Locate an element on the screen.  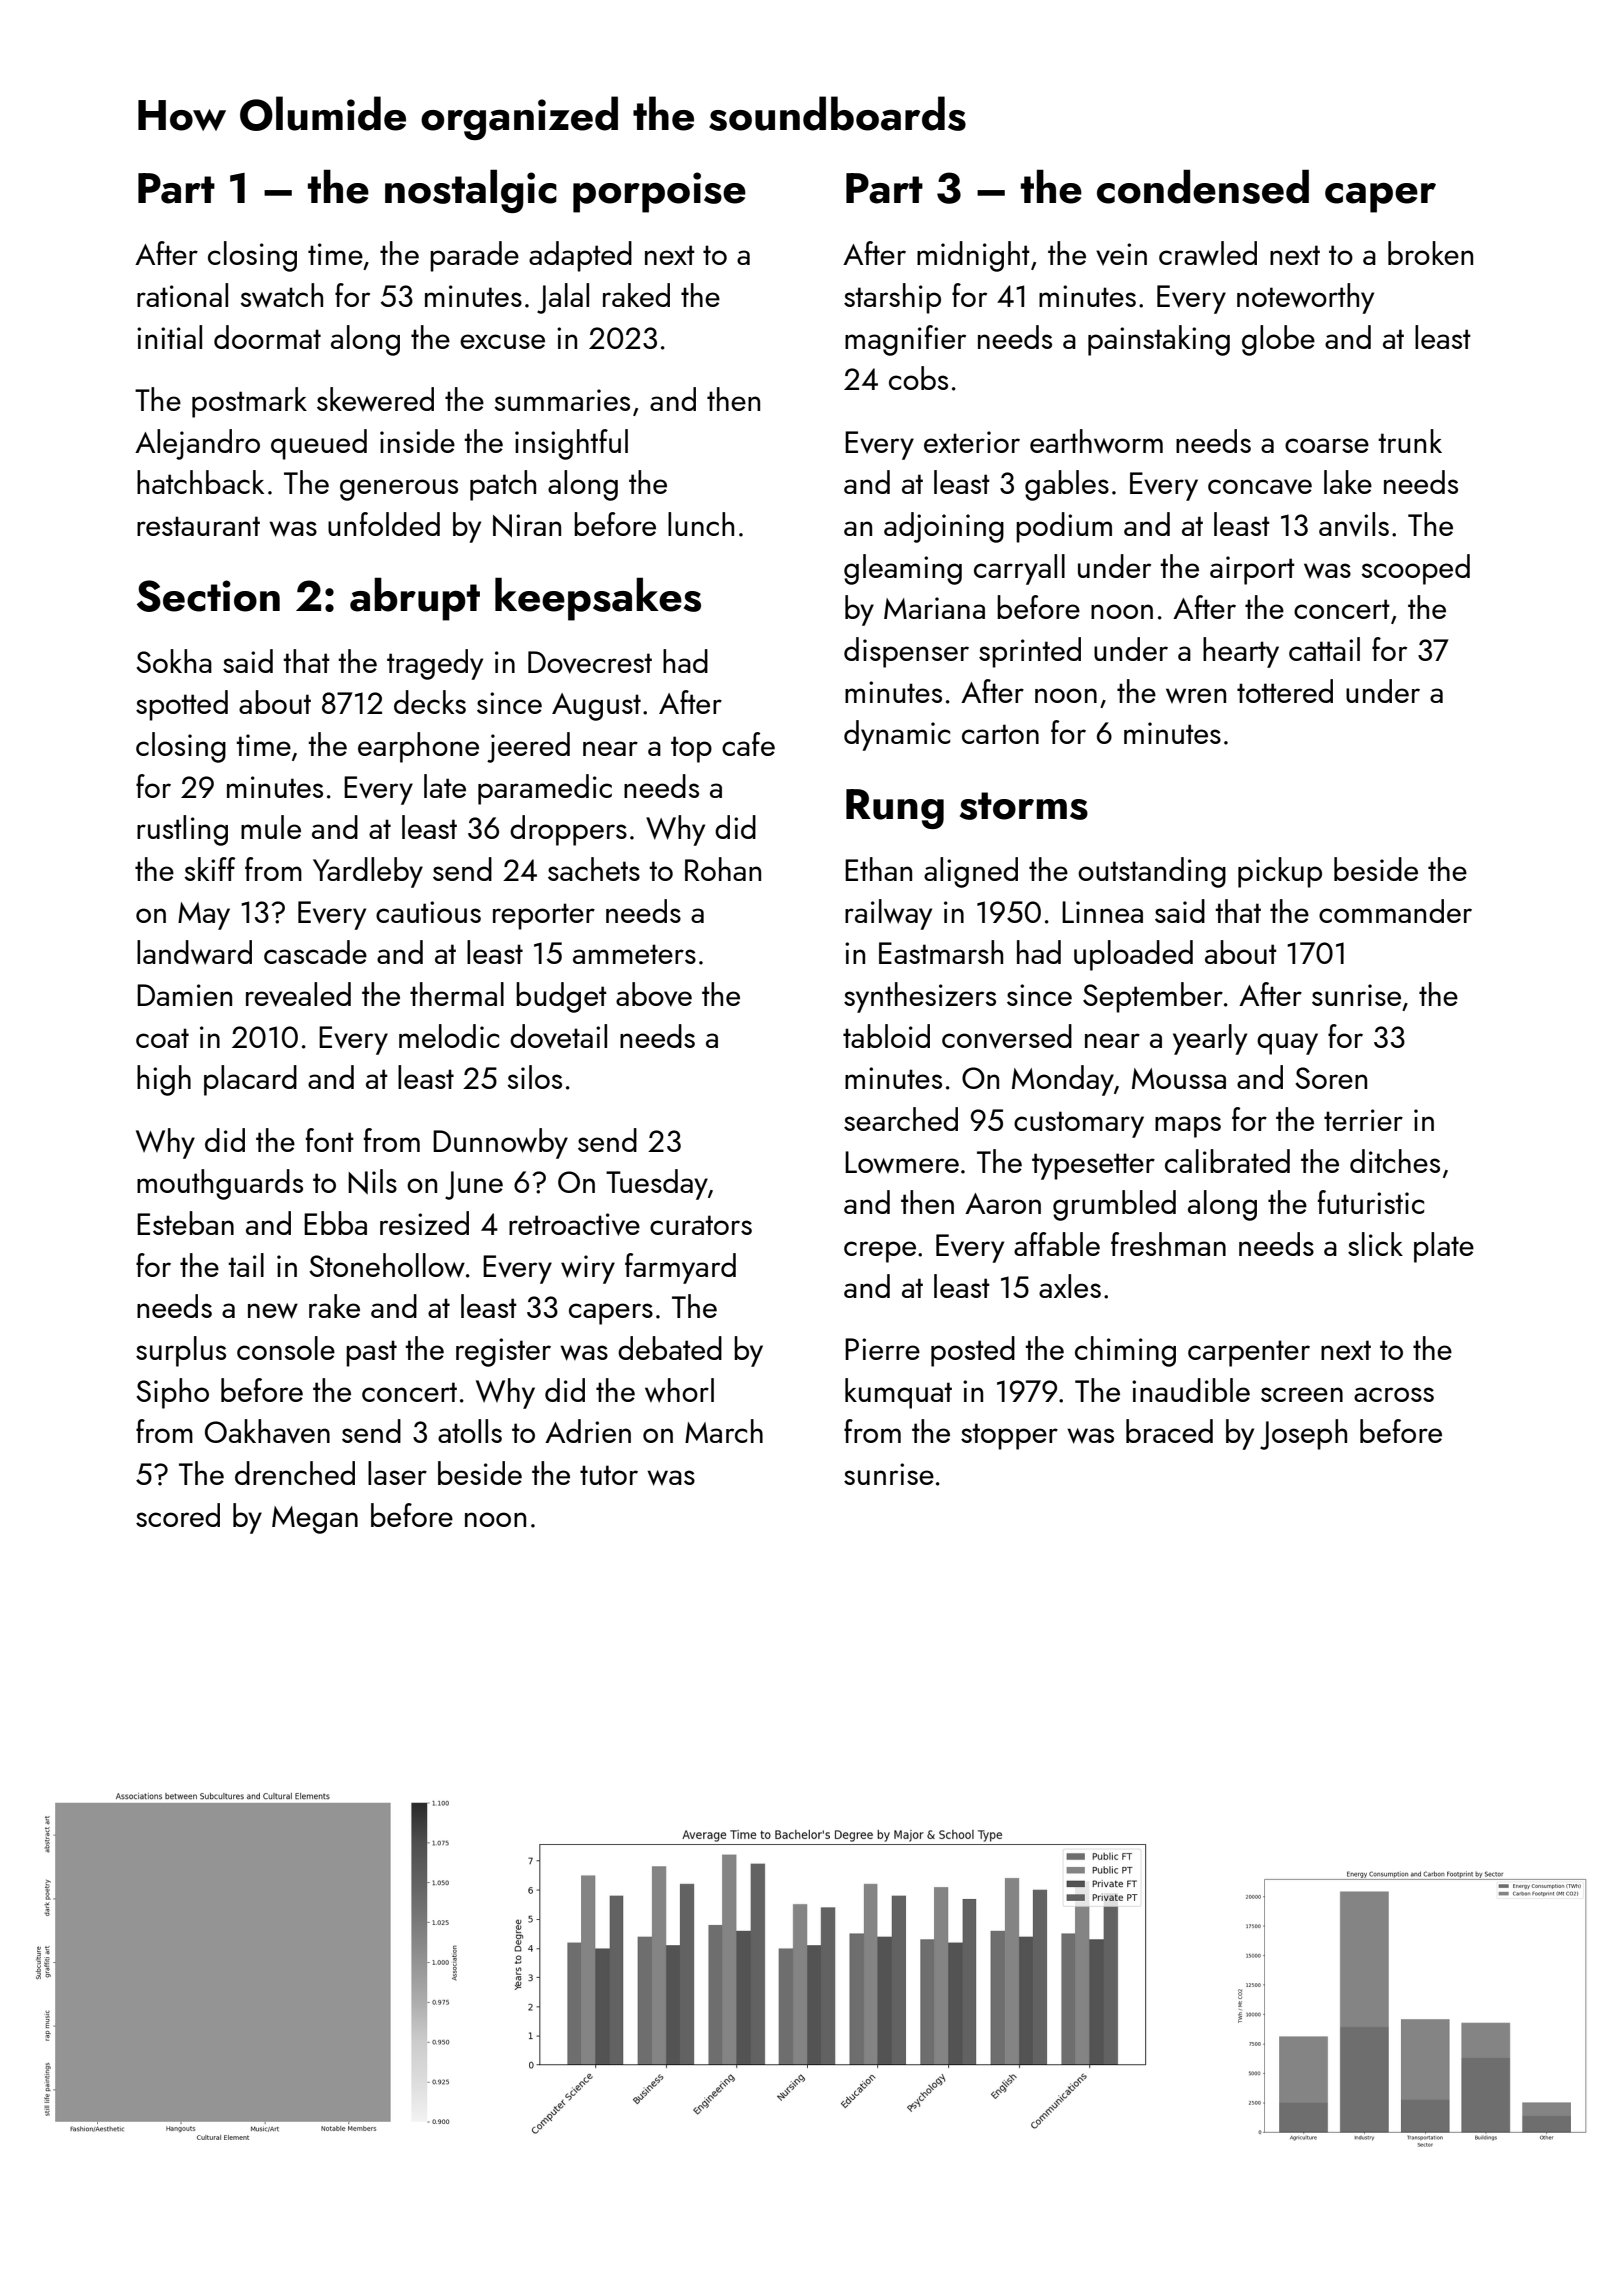
maps is located at coordinates (1188, 1127).
